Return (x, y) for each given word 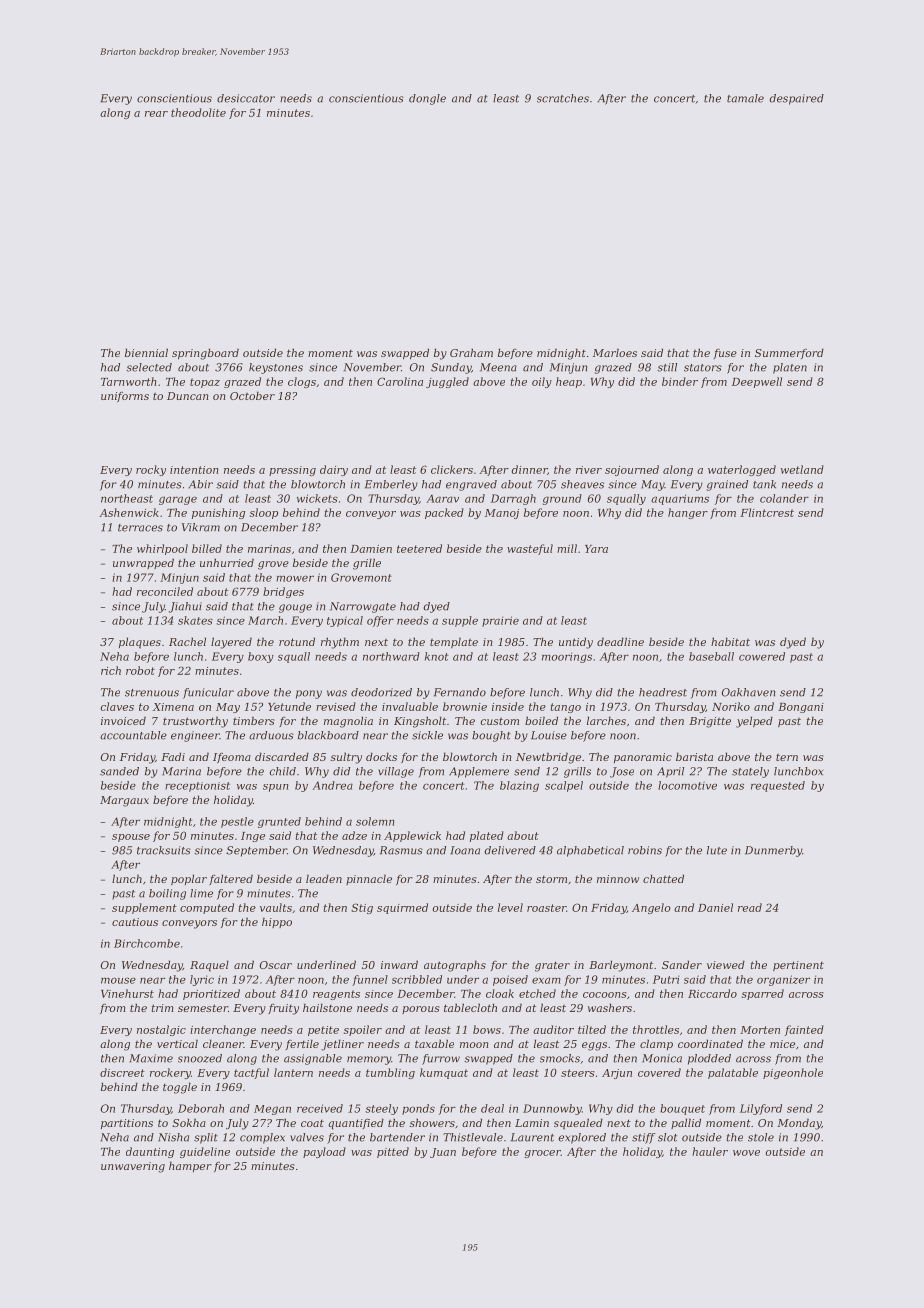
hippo (277, 922)
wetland (802, 469)
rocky (151, 470)
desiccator (246, 98)
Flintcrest (767, 512)
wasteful (530, 549)
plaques (140, 643)
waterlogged (742, 470)
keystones (276, 368)
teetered (419, 548)
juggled (447, 382)
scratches (563, 98)
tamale (745, 98)
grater (552, 966)
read (750, 907)
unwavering (133, 1167)
